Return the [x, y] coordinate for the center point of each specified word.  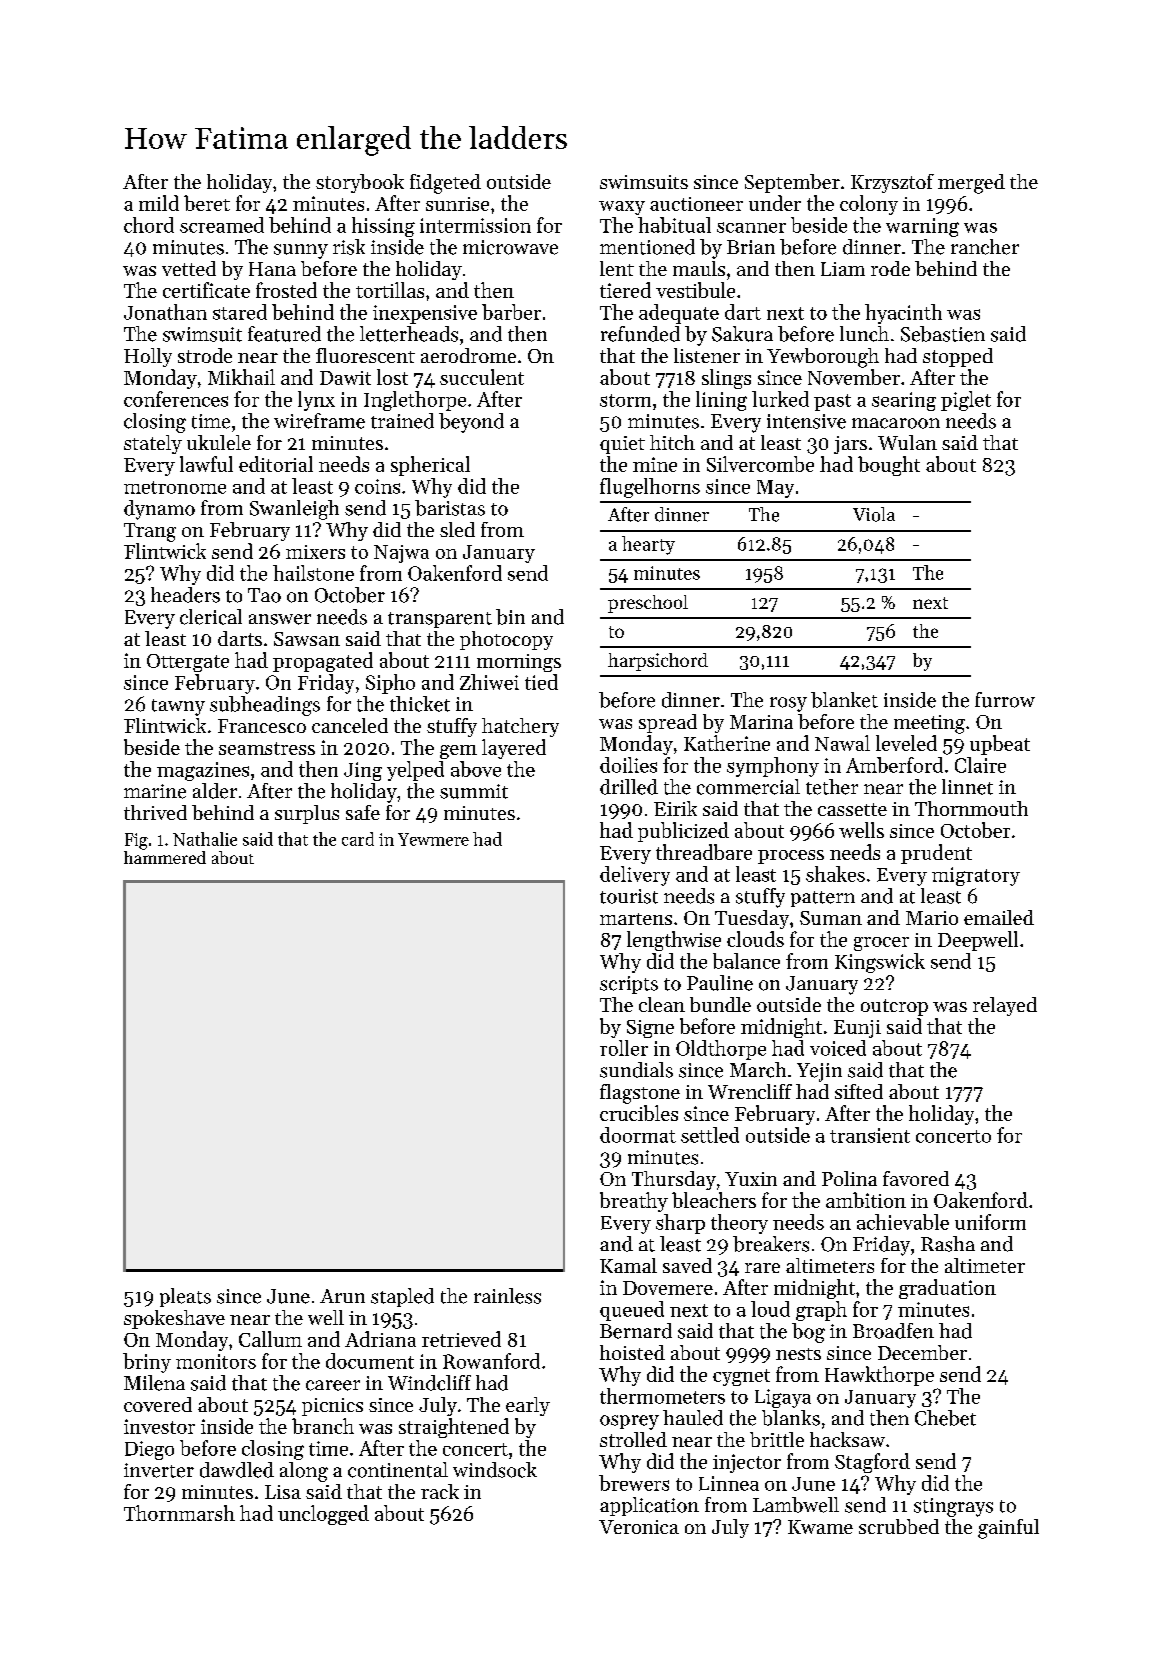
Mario [932, 918]
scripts [629, 985]
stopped [958, 357]
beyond [471, 423]
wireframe [319, 421]
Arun [342, 1296]
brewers [634, 1483]
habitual [674, 225]
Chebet [945, 1418]
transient [870, 1135]
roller [624, 1048]
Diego [149, 1450]
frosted [286, 290]
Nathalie [205, 839]
